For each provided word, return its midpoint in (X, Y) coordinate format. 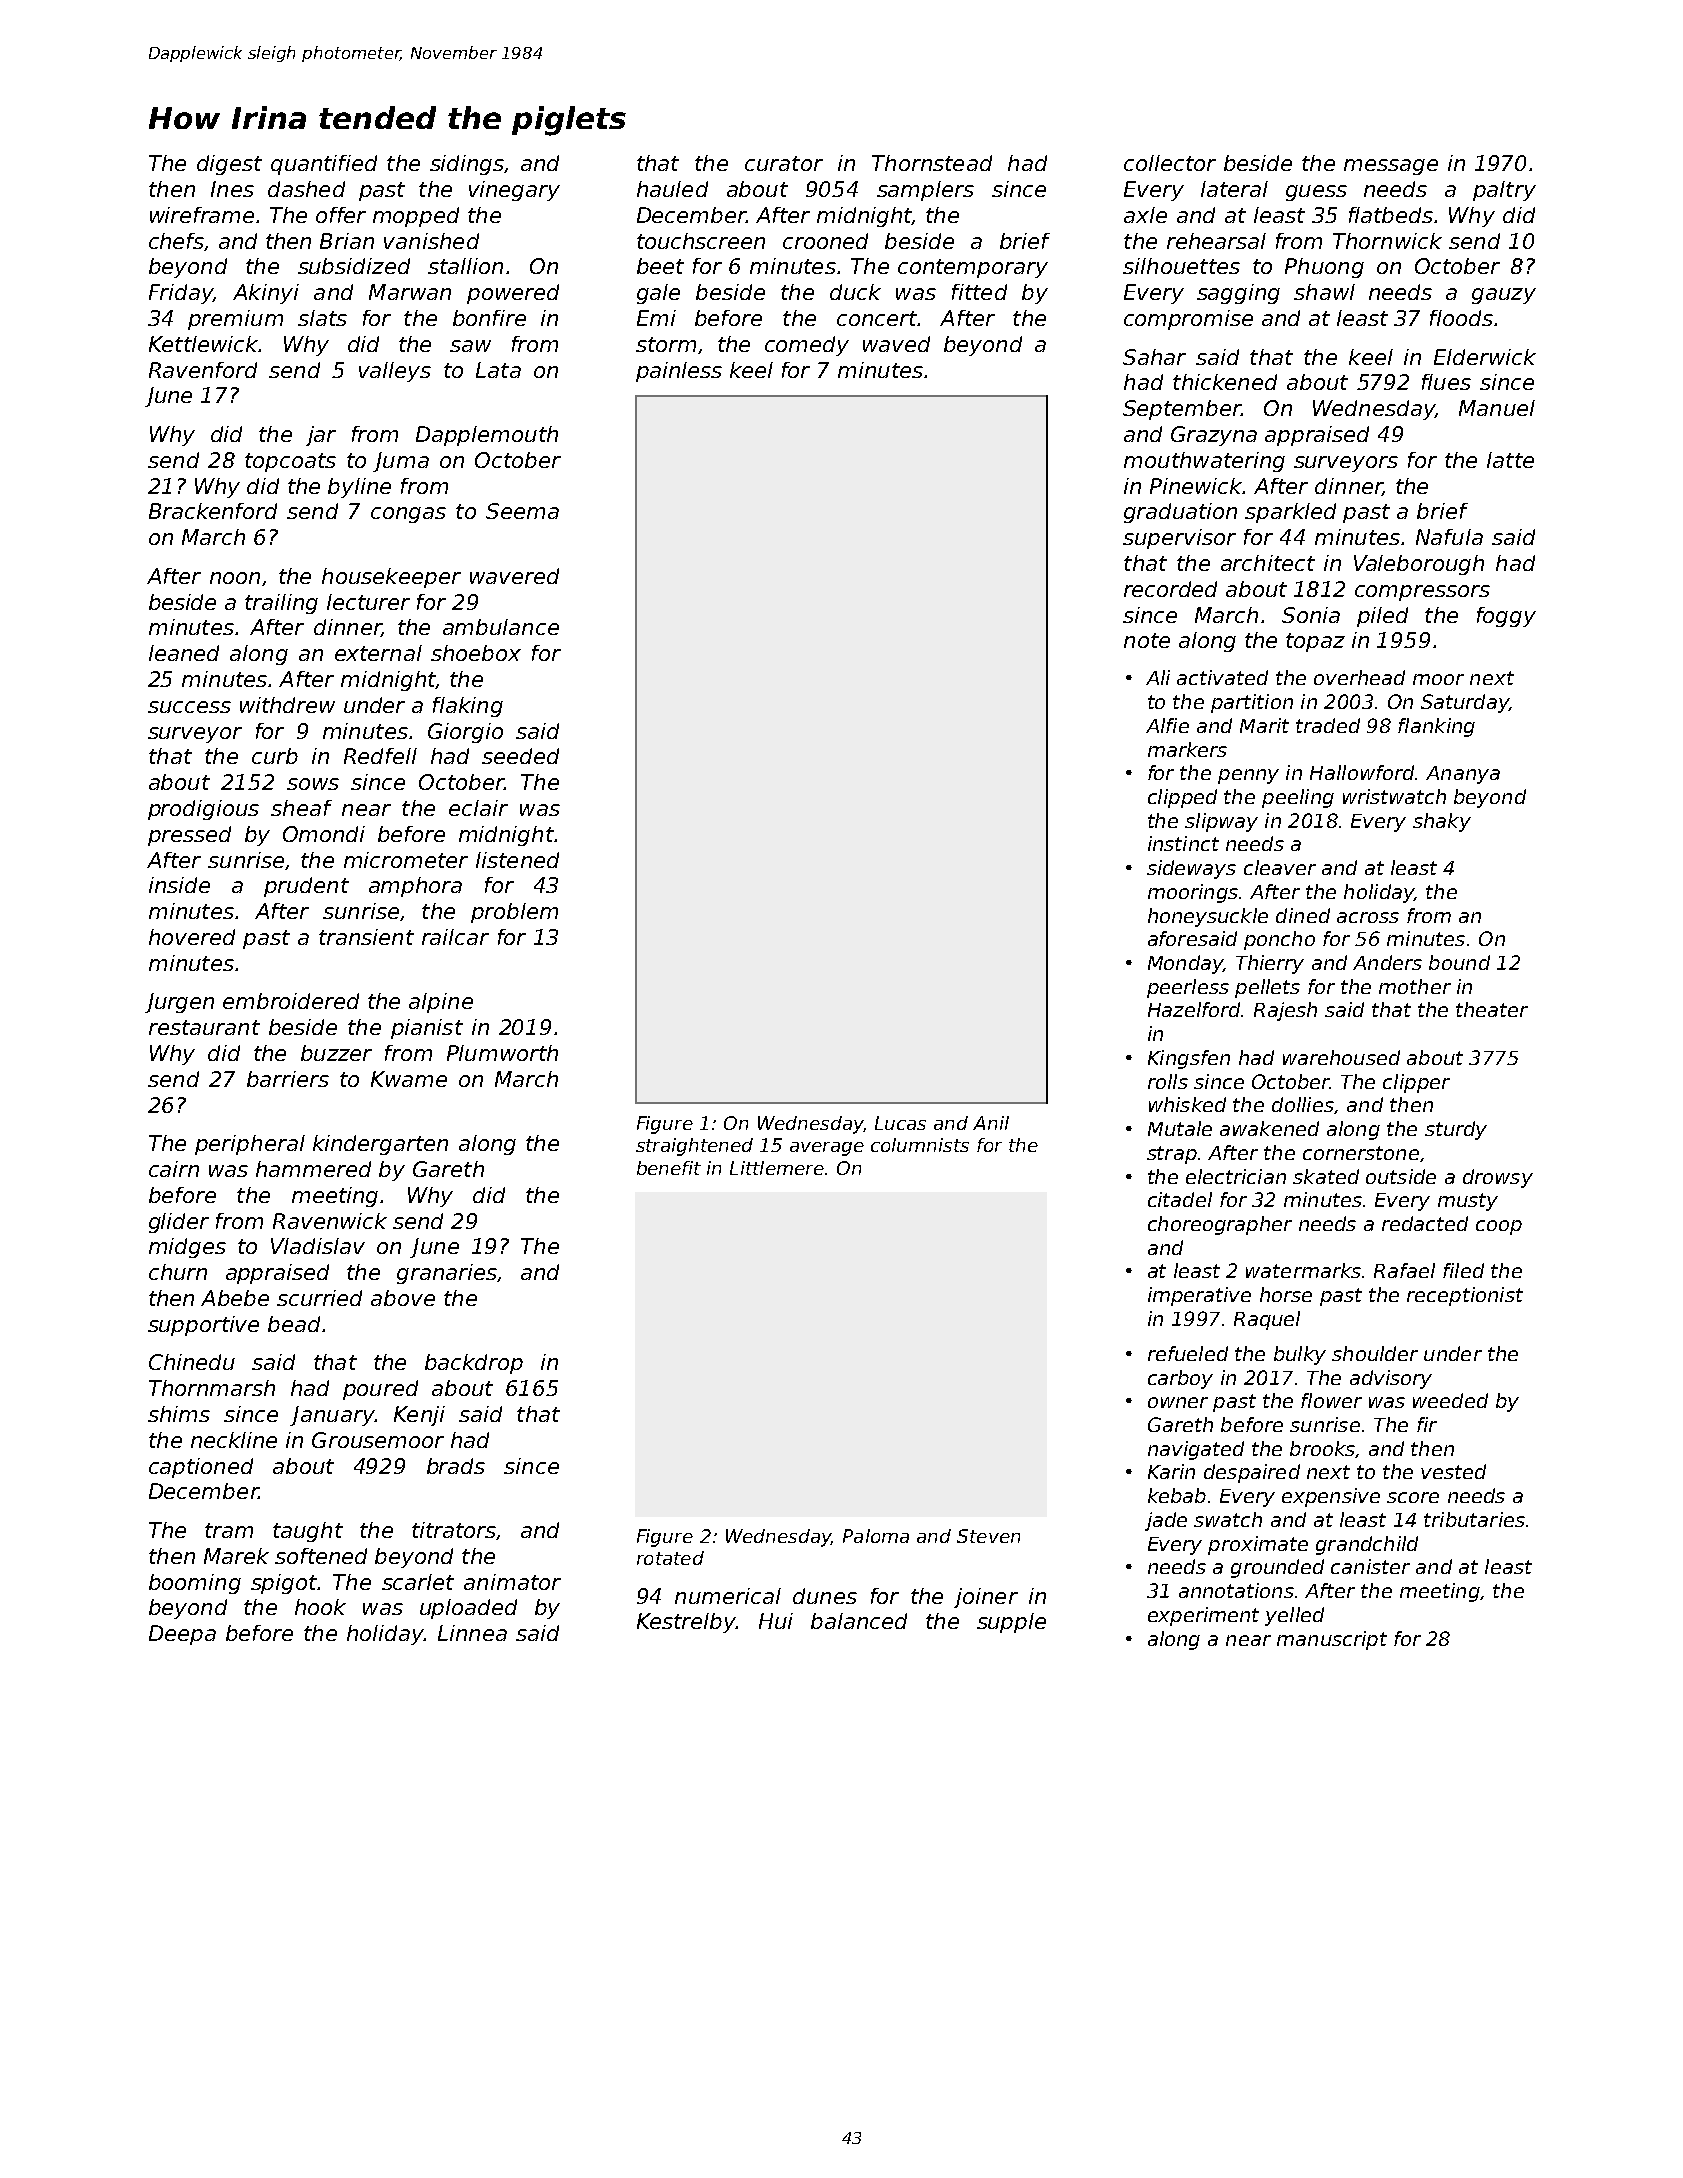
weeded (1450, 1400)
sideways (1191, 869)
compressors (1422, 593)
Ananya (1463, 775)
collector (1170, 163)
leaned (184, 653)
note (1147, 640)
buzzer (336, 1053)
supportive (203, 1326)
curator (784, 163)
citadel (1180, 1199)
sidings (467, 165)
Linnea (472, 1633)
